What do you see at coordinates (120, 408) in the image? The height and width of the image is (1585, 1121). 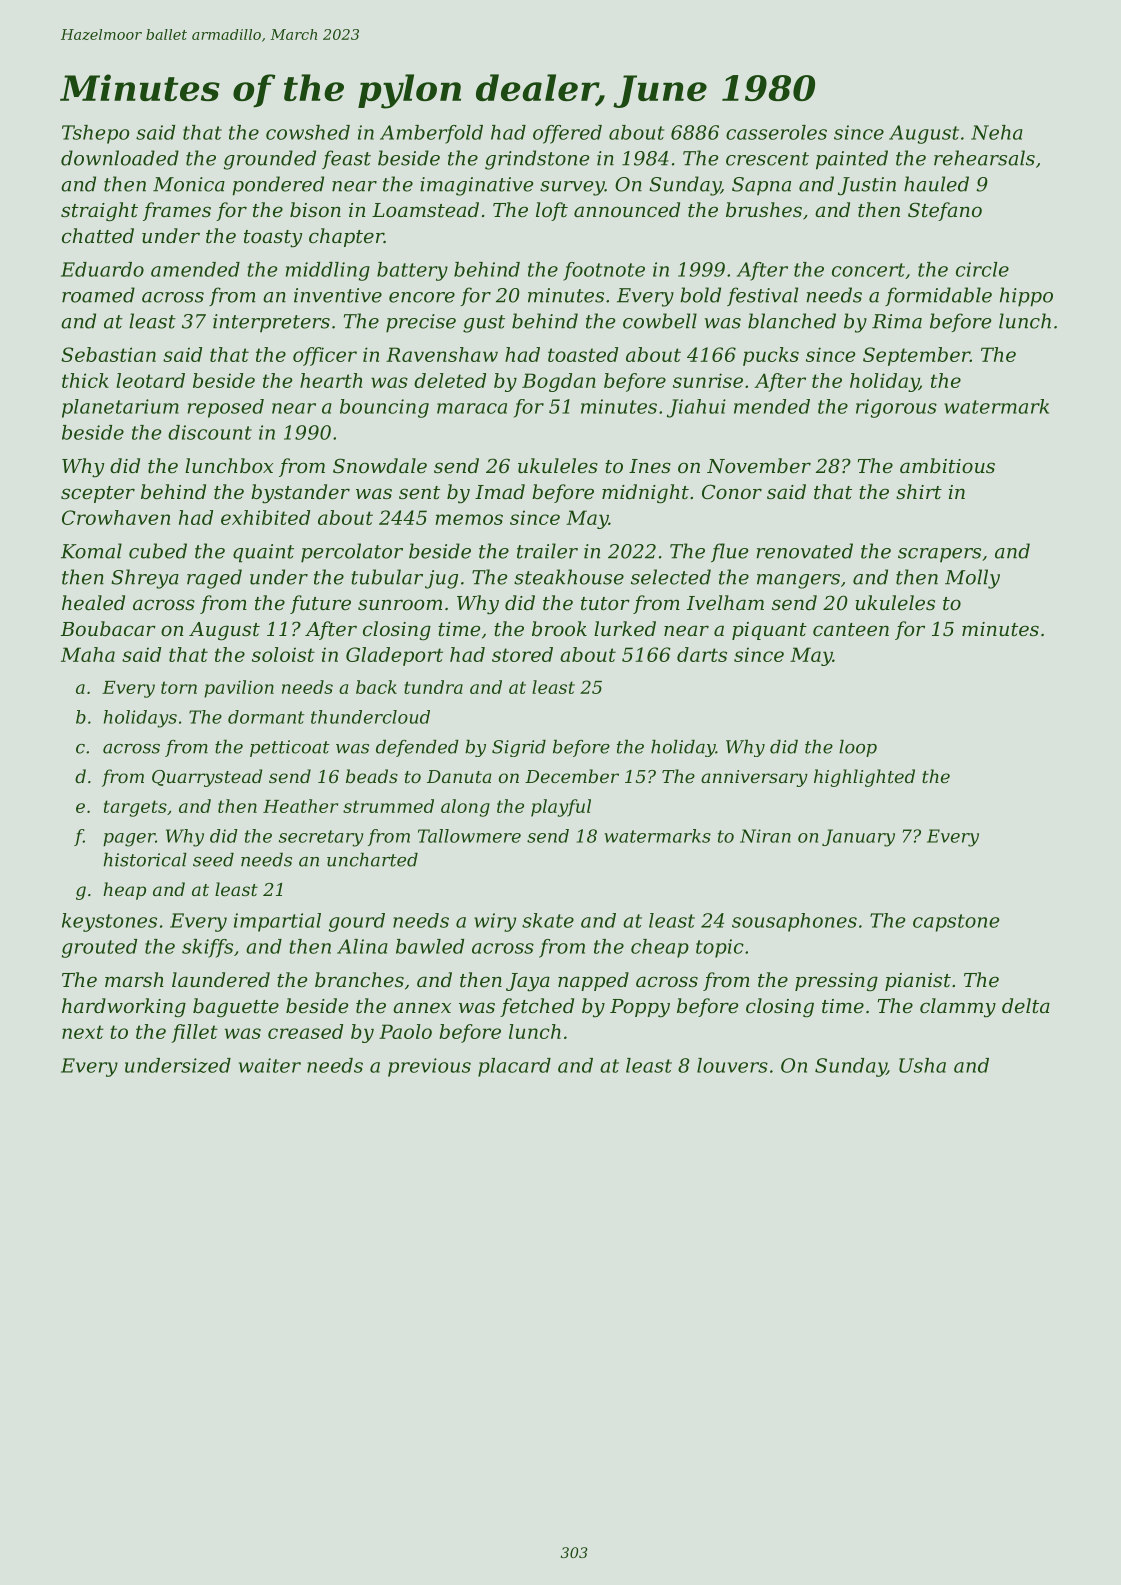 I see `planetarium` at bounding box center [120, 408].
